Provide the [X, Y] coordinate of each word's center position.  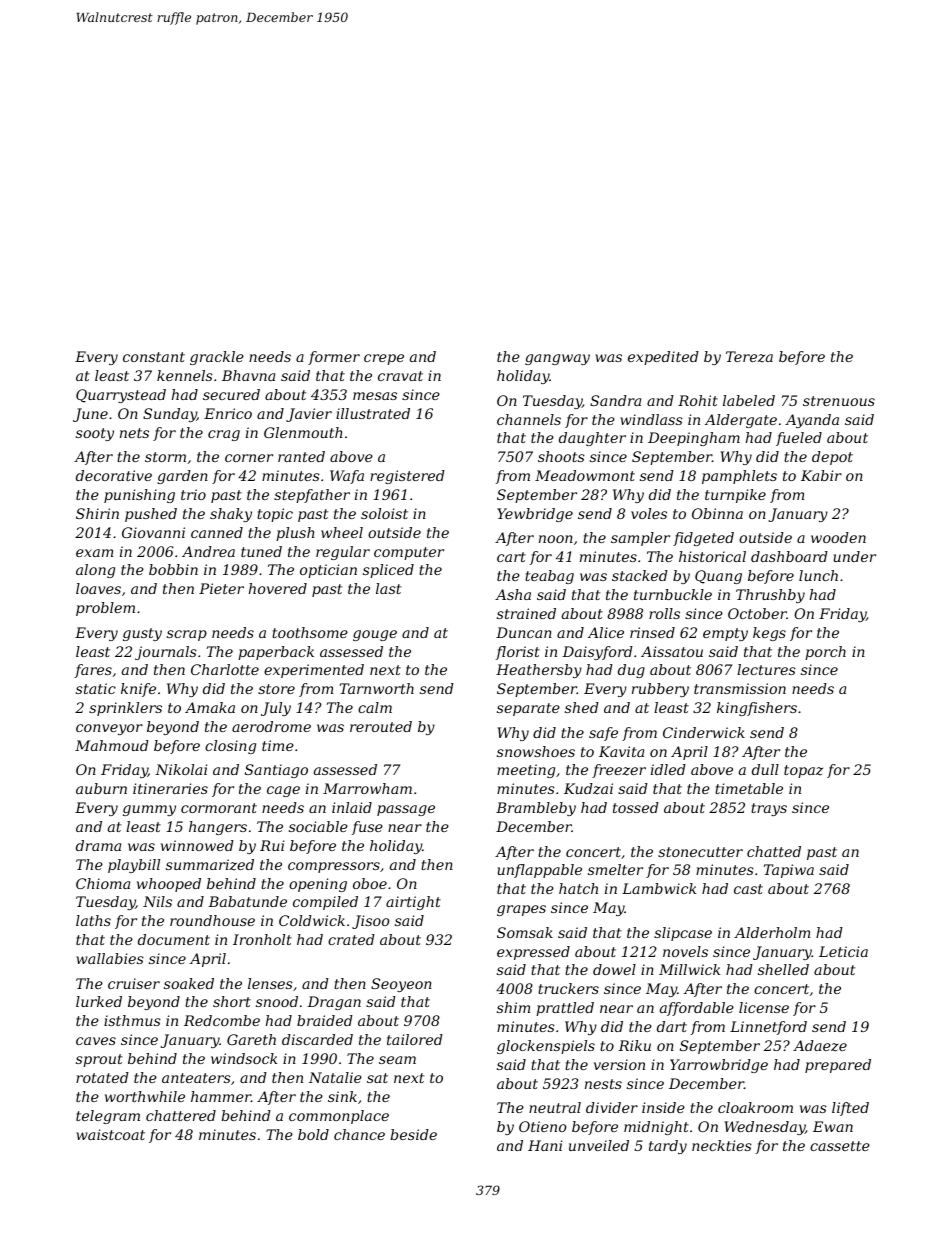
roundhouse [212, 920]
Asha [513, 594]
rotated [102, 1077]
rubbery [660, 690]
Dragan [334, 1003]
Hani [545, 1145]
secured [231, 394]
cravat [400, 376]
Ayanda [812, 421]
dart [672, 1026]
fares [93, 671]
